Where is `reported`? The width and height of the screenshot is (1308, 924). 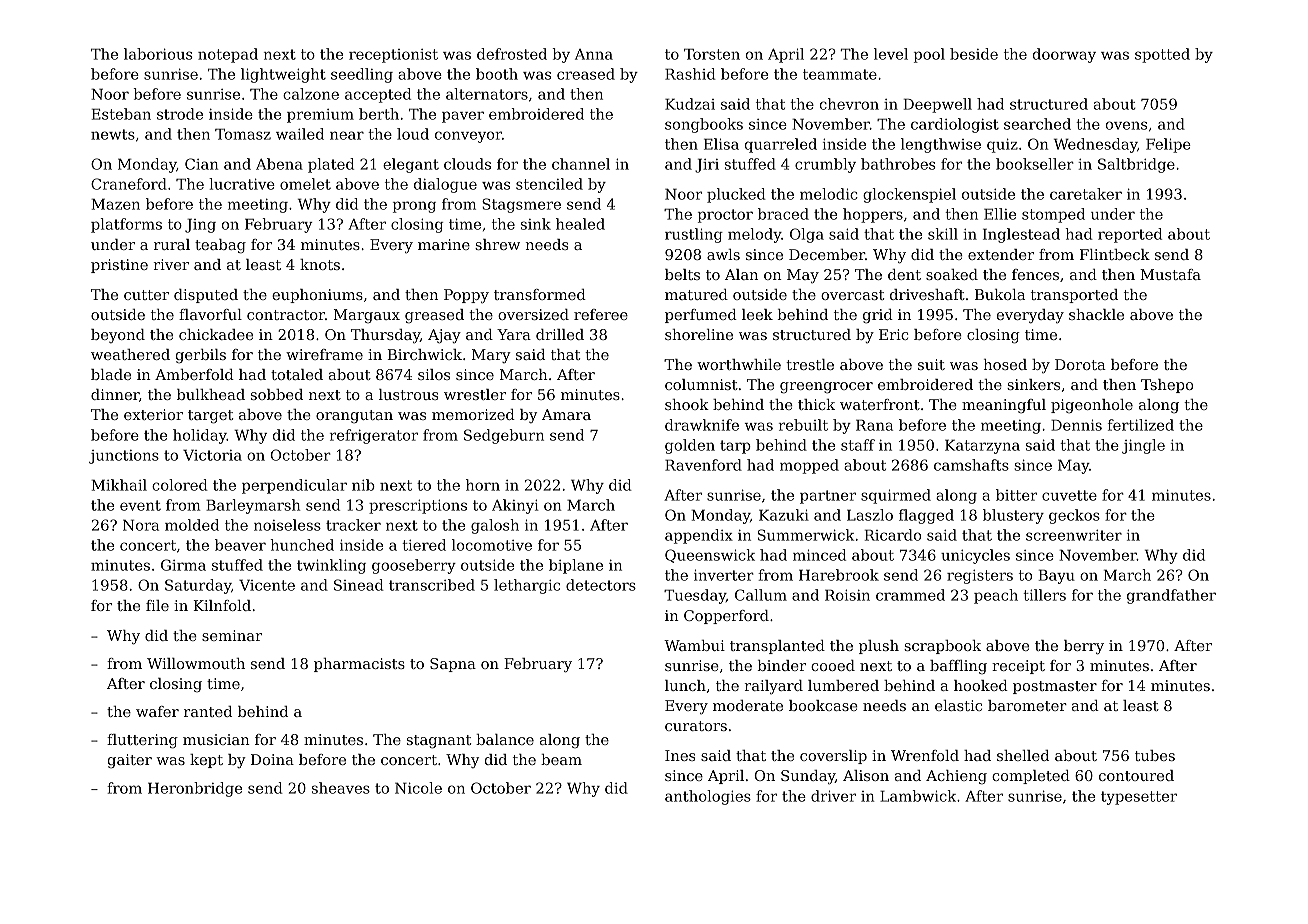
reported is located at coordinates (1130, 235).
